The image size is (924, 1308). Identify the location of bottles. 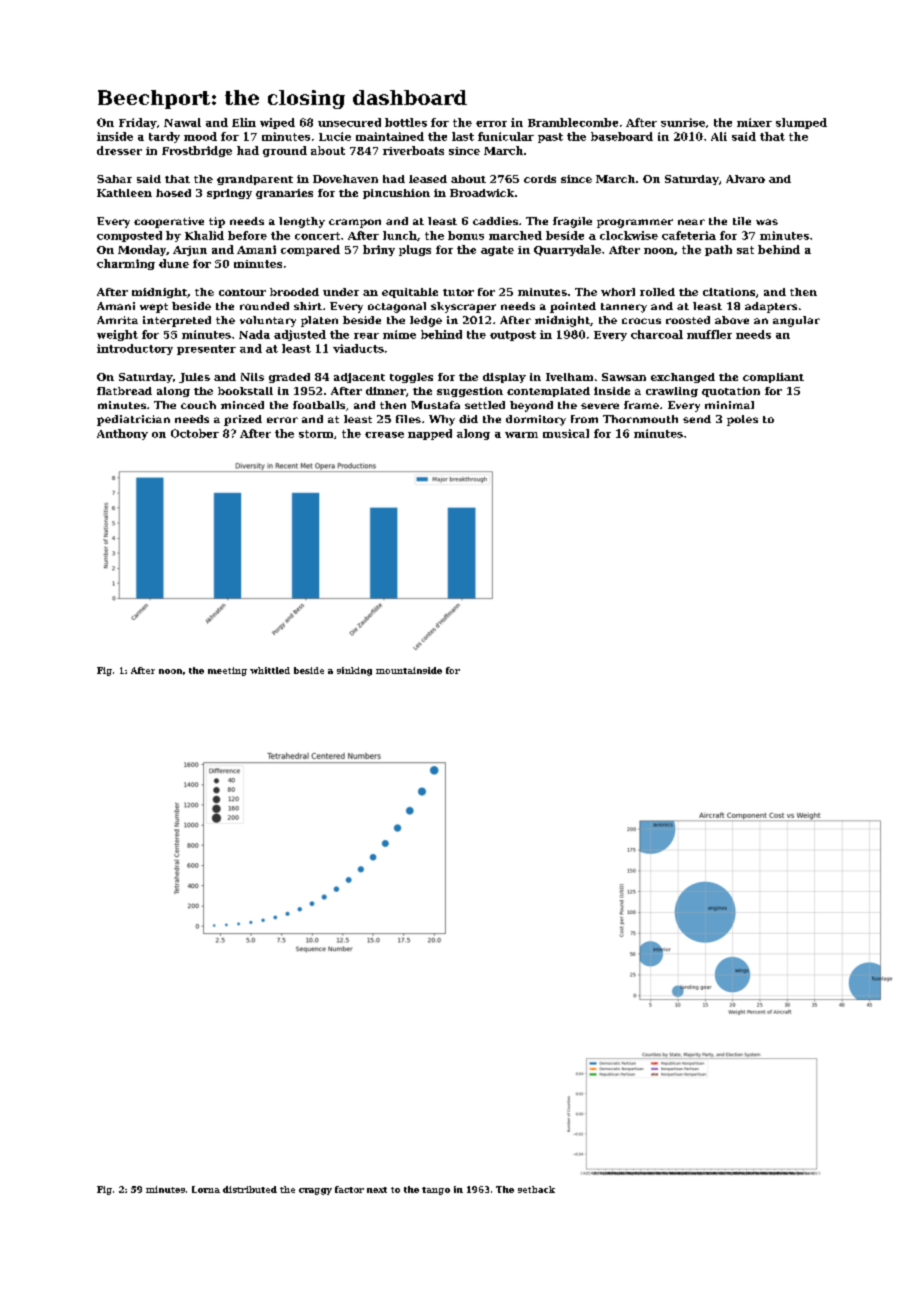
(406, 122).
